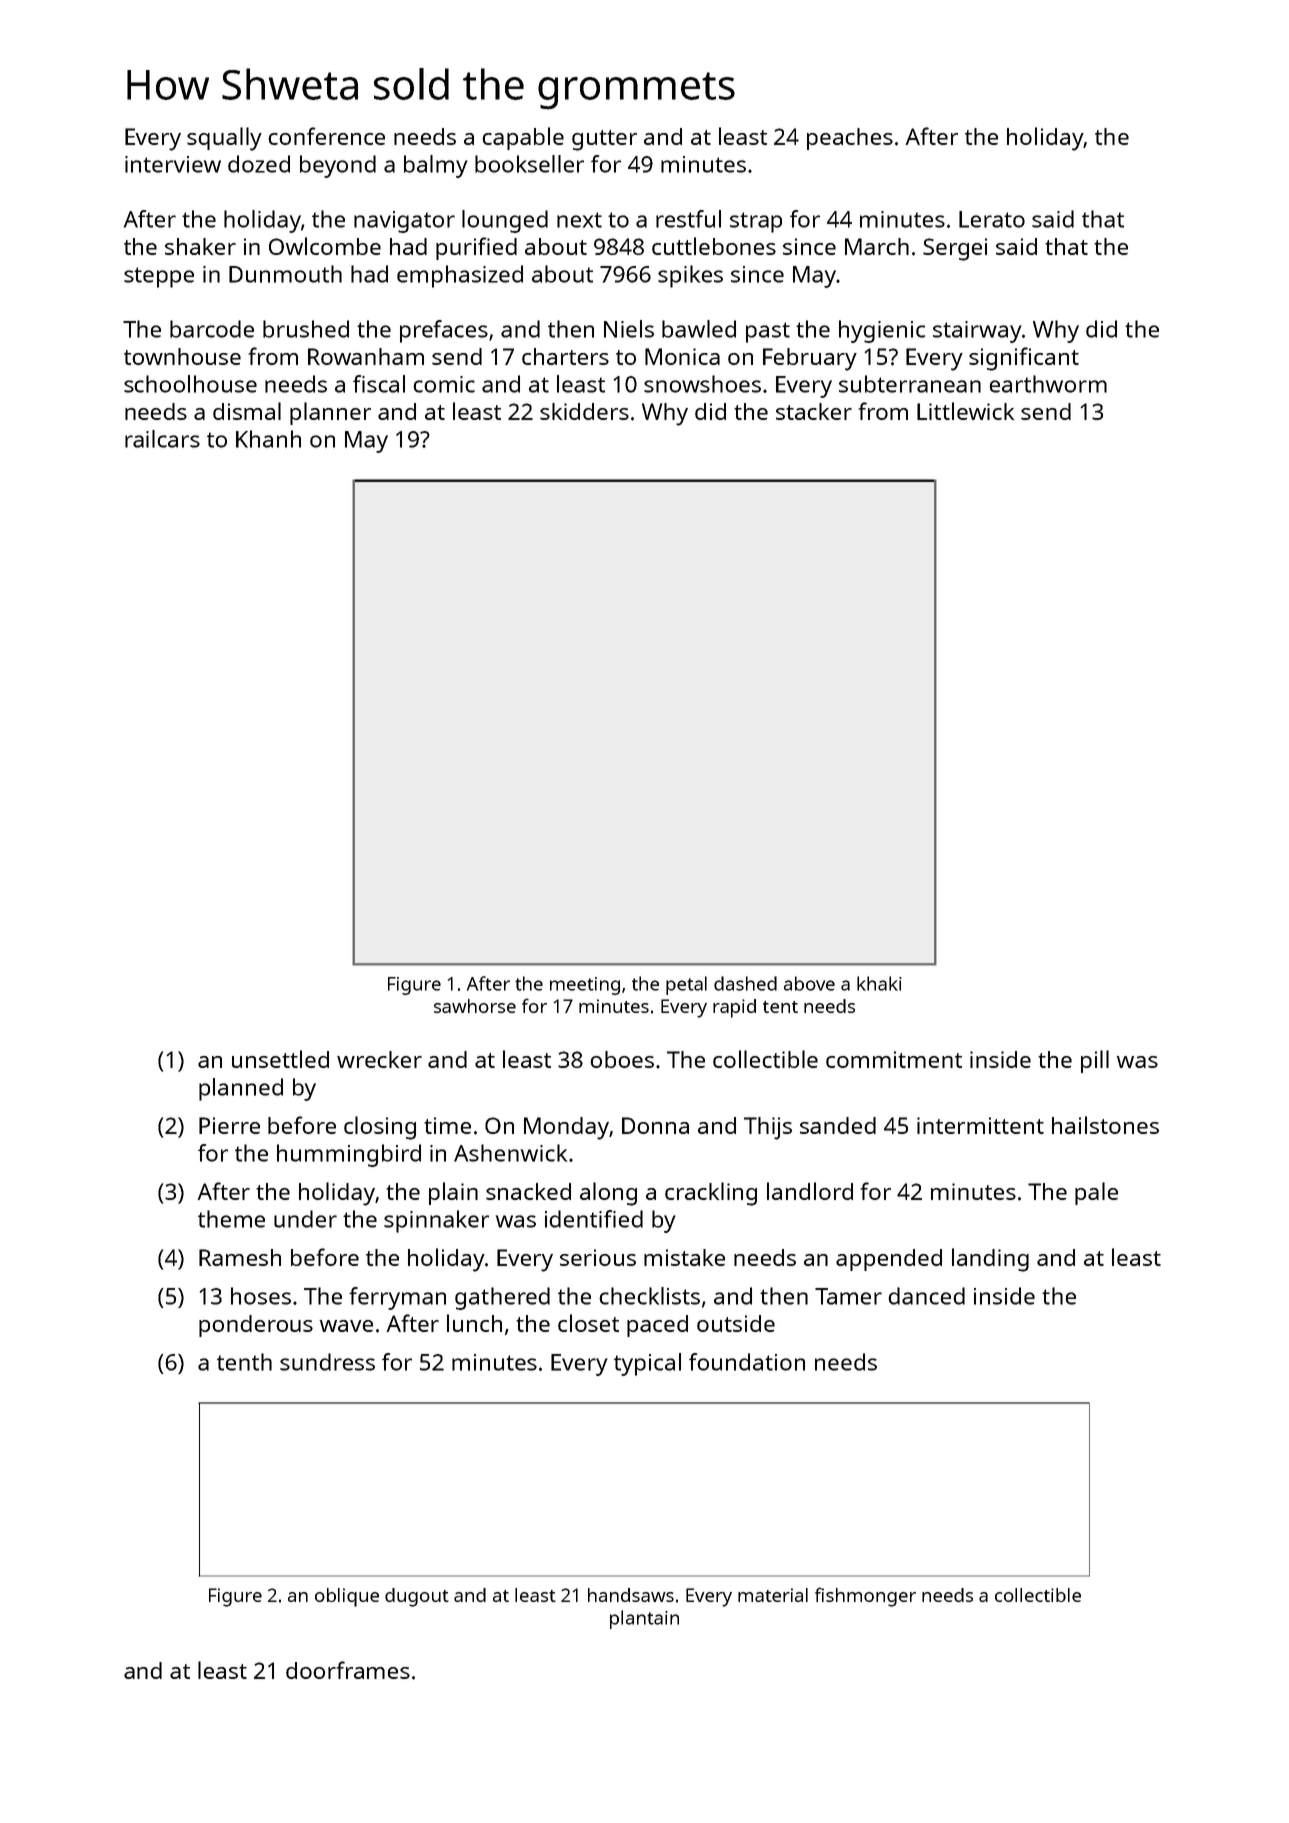 Image resolution: width=1289 pixels, height=1823 pixels. What do you see at coordinates (327, 1362) in the screenshot?
I see `sundress` at bounding box center [327, 1362].
